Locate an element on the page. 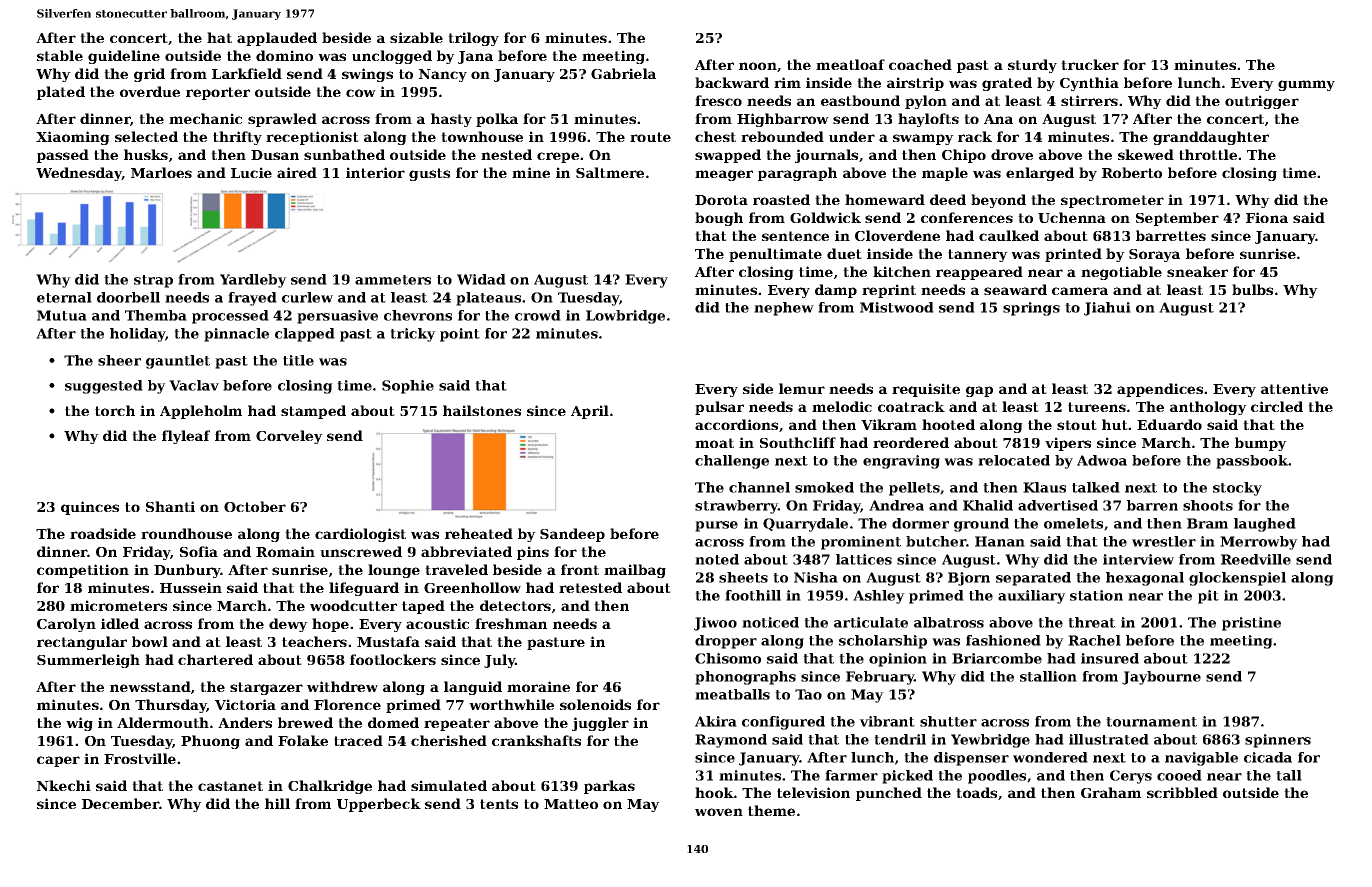 The height and width of the page is (887, 1372). Sophie is located at coordinates (408, 387).
